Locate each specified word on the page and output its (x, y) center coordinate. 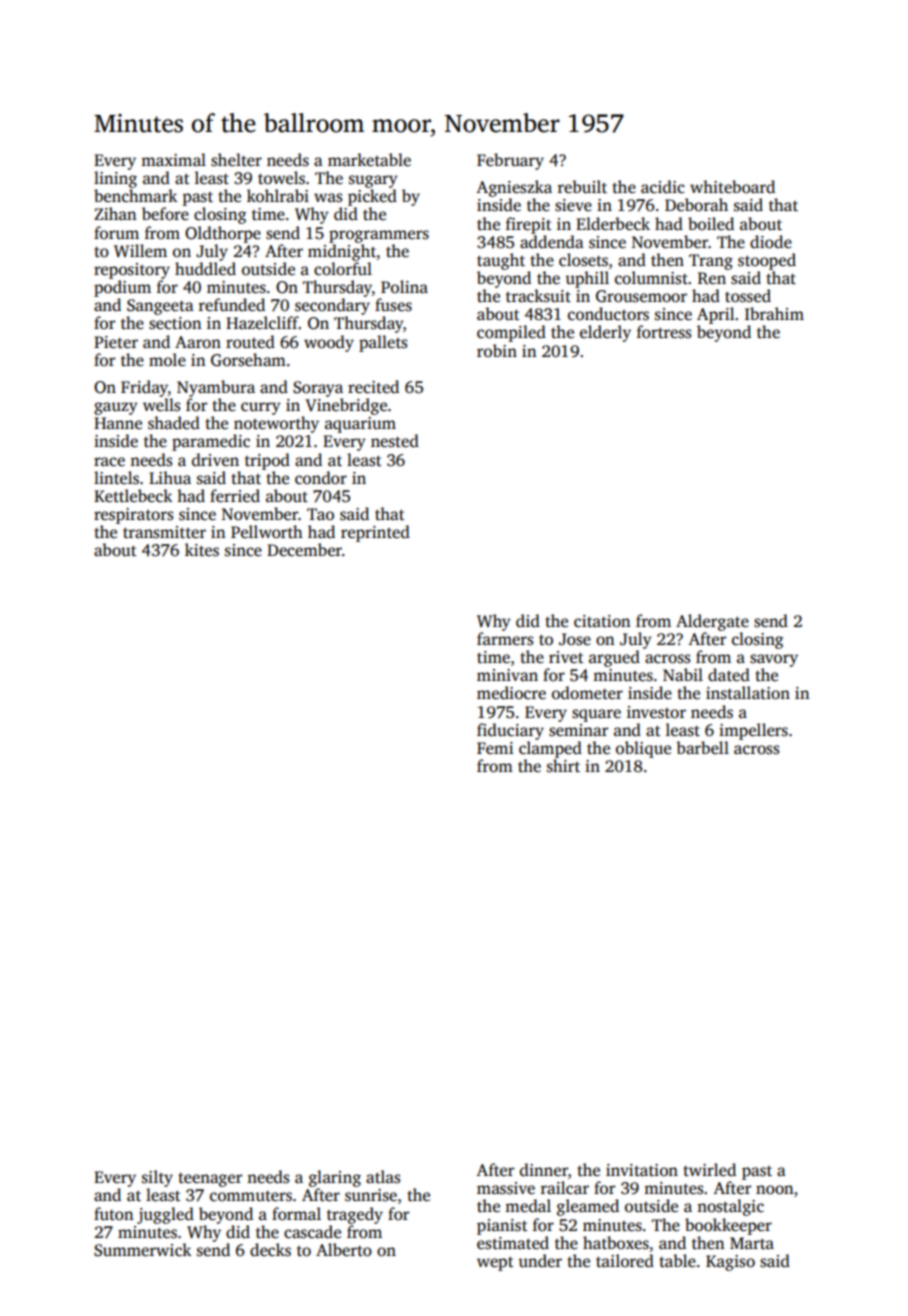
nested (395, 441)
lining (115, 179)
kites (202, 550)
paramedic (211, 442)
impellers (753, 731)
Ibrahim (774, 313)
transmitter (164, 532)
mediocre (511, 693)
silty (157, 1178)
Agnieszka (514, 188)
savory (774, 660)
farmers (505, 639)
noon (775, 1190)
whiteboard (732, 187)
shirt (563, 766)
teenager (210, 1180)
